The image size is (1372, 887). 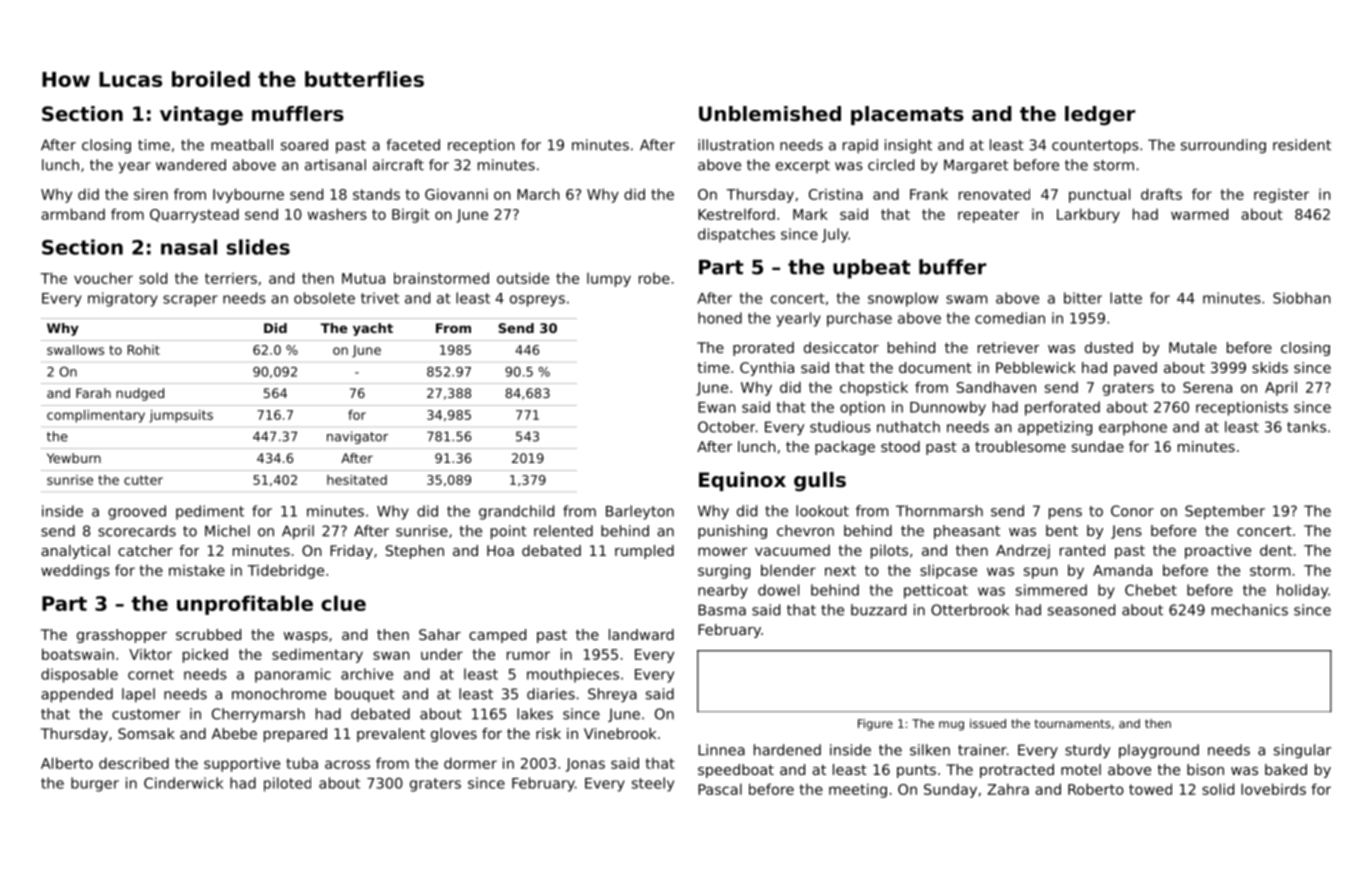 What do you see at coordinates (96, 416) in the document?
I see `complimentary` at bounding box center [96, 416].
